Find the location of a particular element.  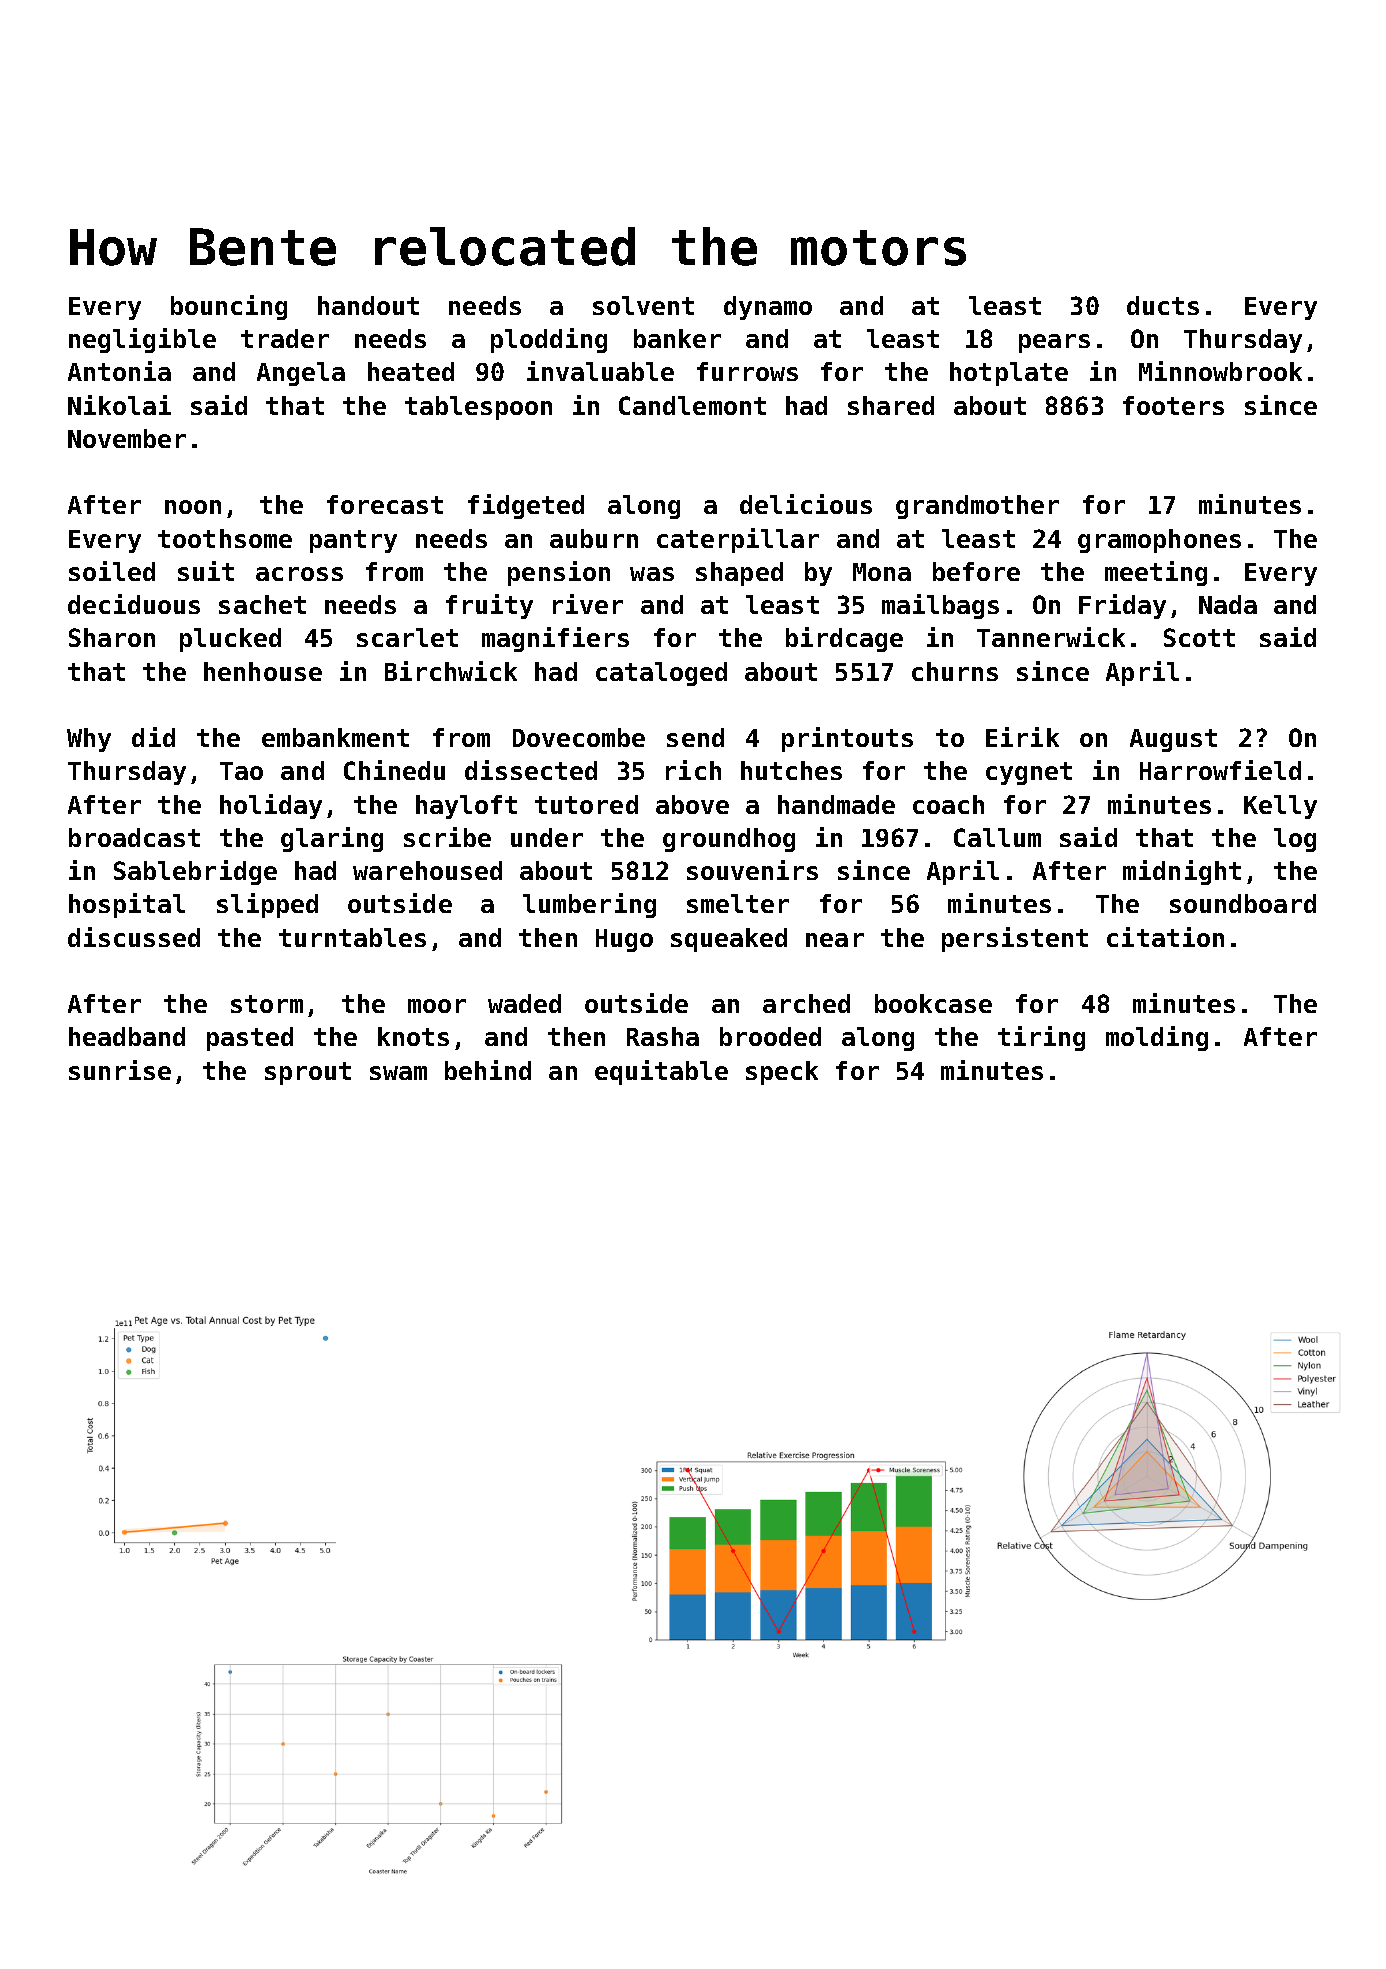

bouncing is located at coordinates (229, 307).
